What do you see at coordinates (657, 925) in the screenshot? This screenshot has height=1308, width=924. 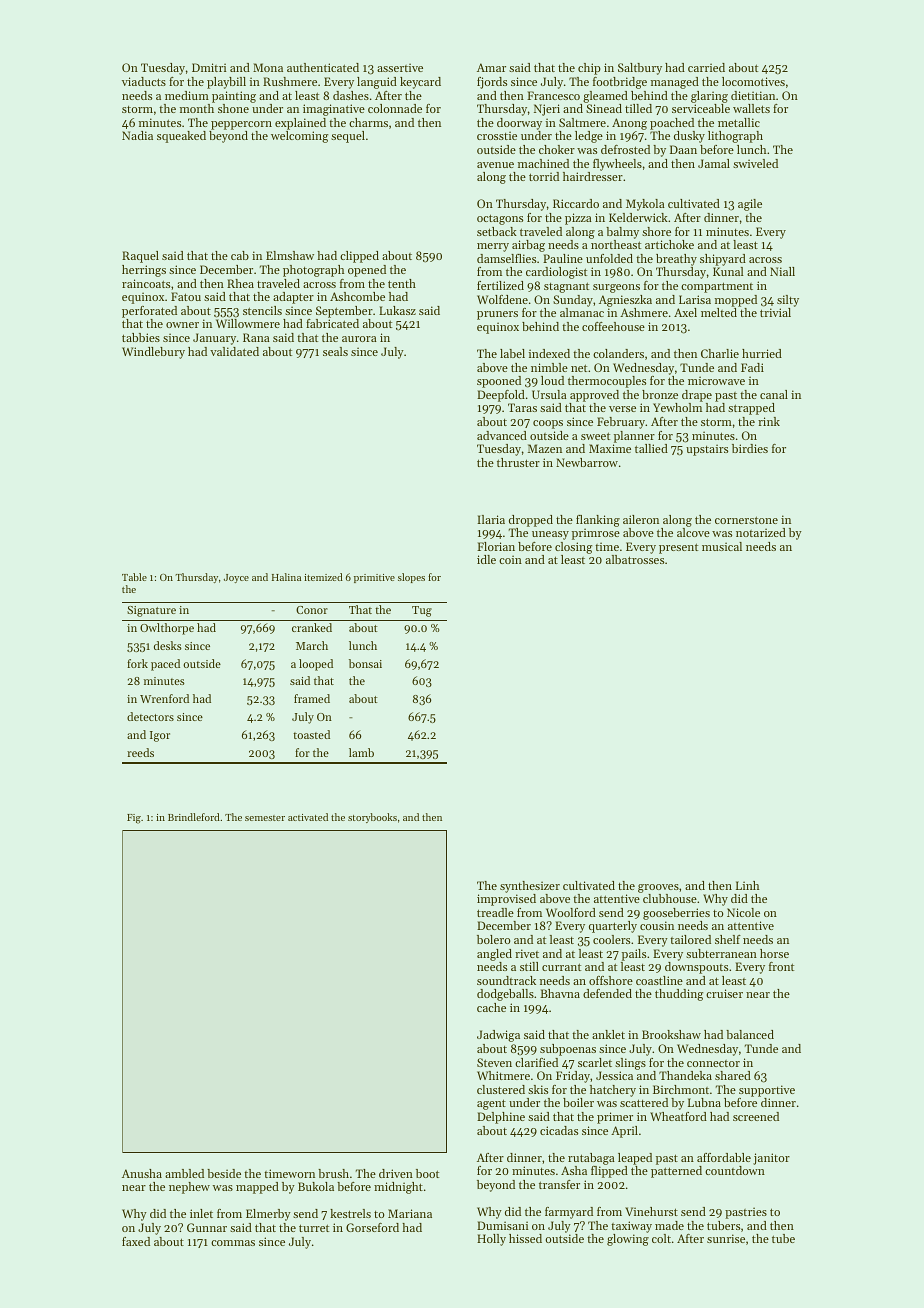 I see `cousin` at bounding box center [657, 925].
